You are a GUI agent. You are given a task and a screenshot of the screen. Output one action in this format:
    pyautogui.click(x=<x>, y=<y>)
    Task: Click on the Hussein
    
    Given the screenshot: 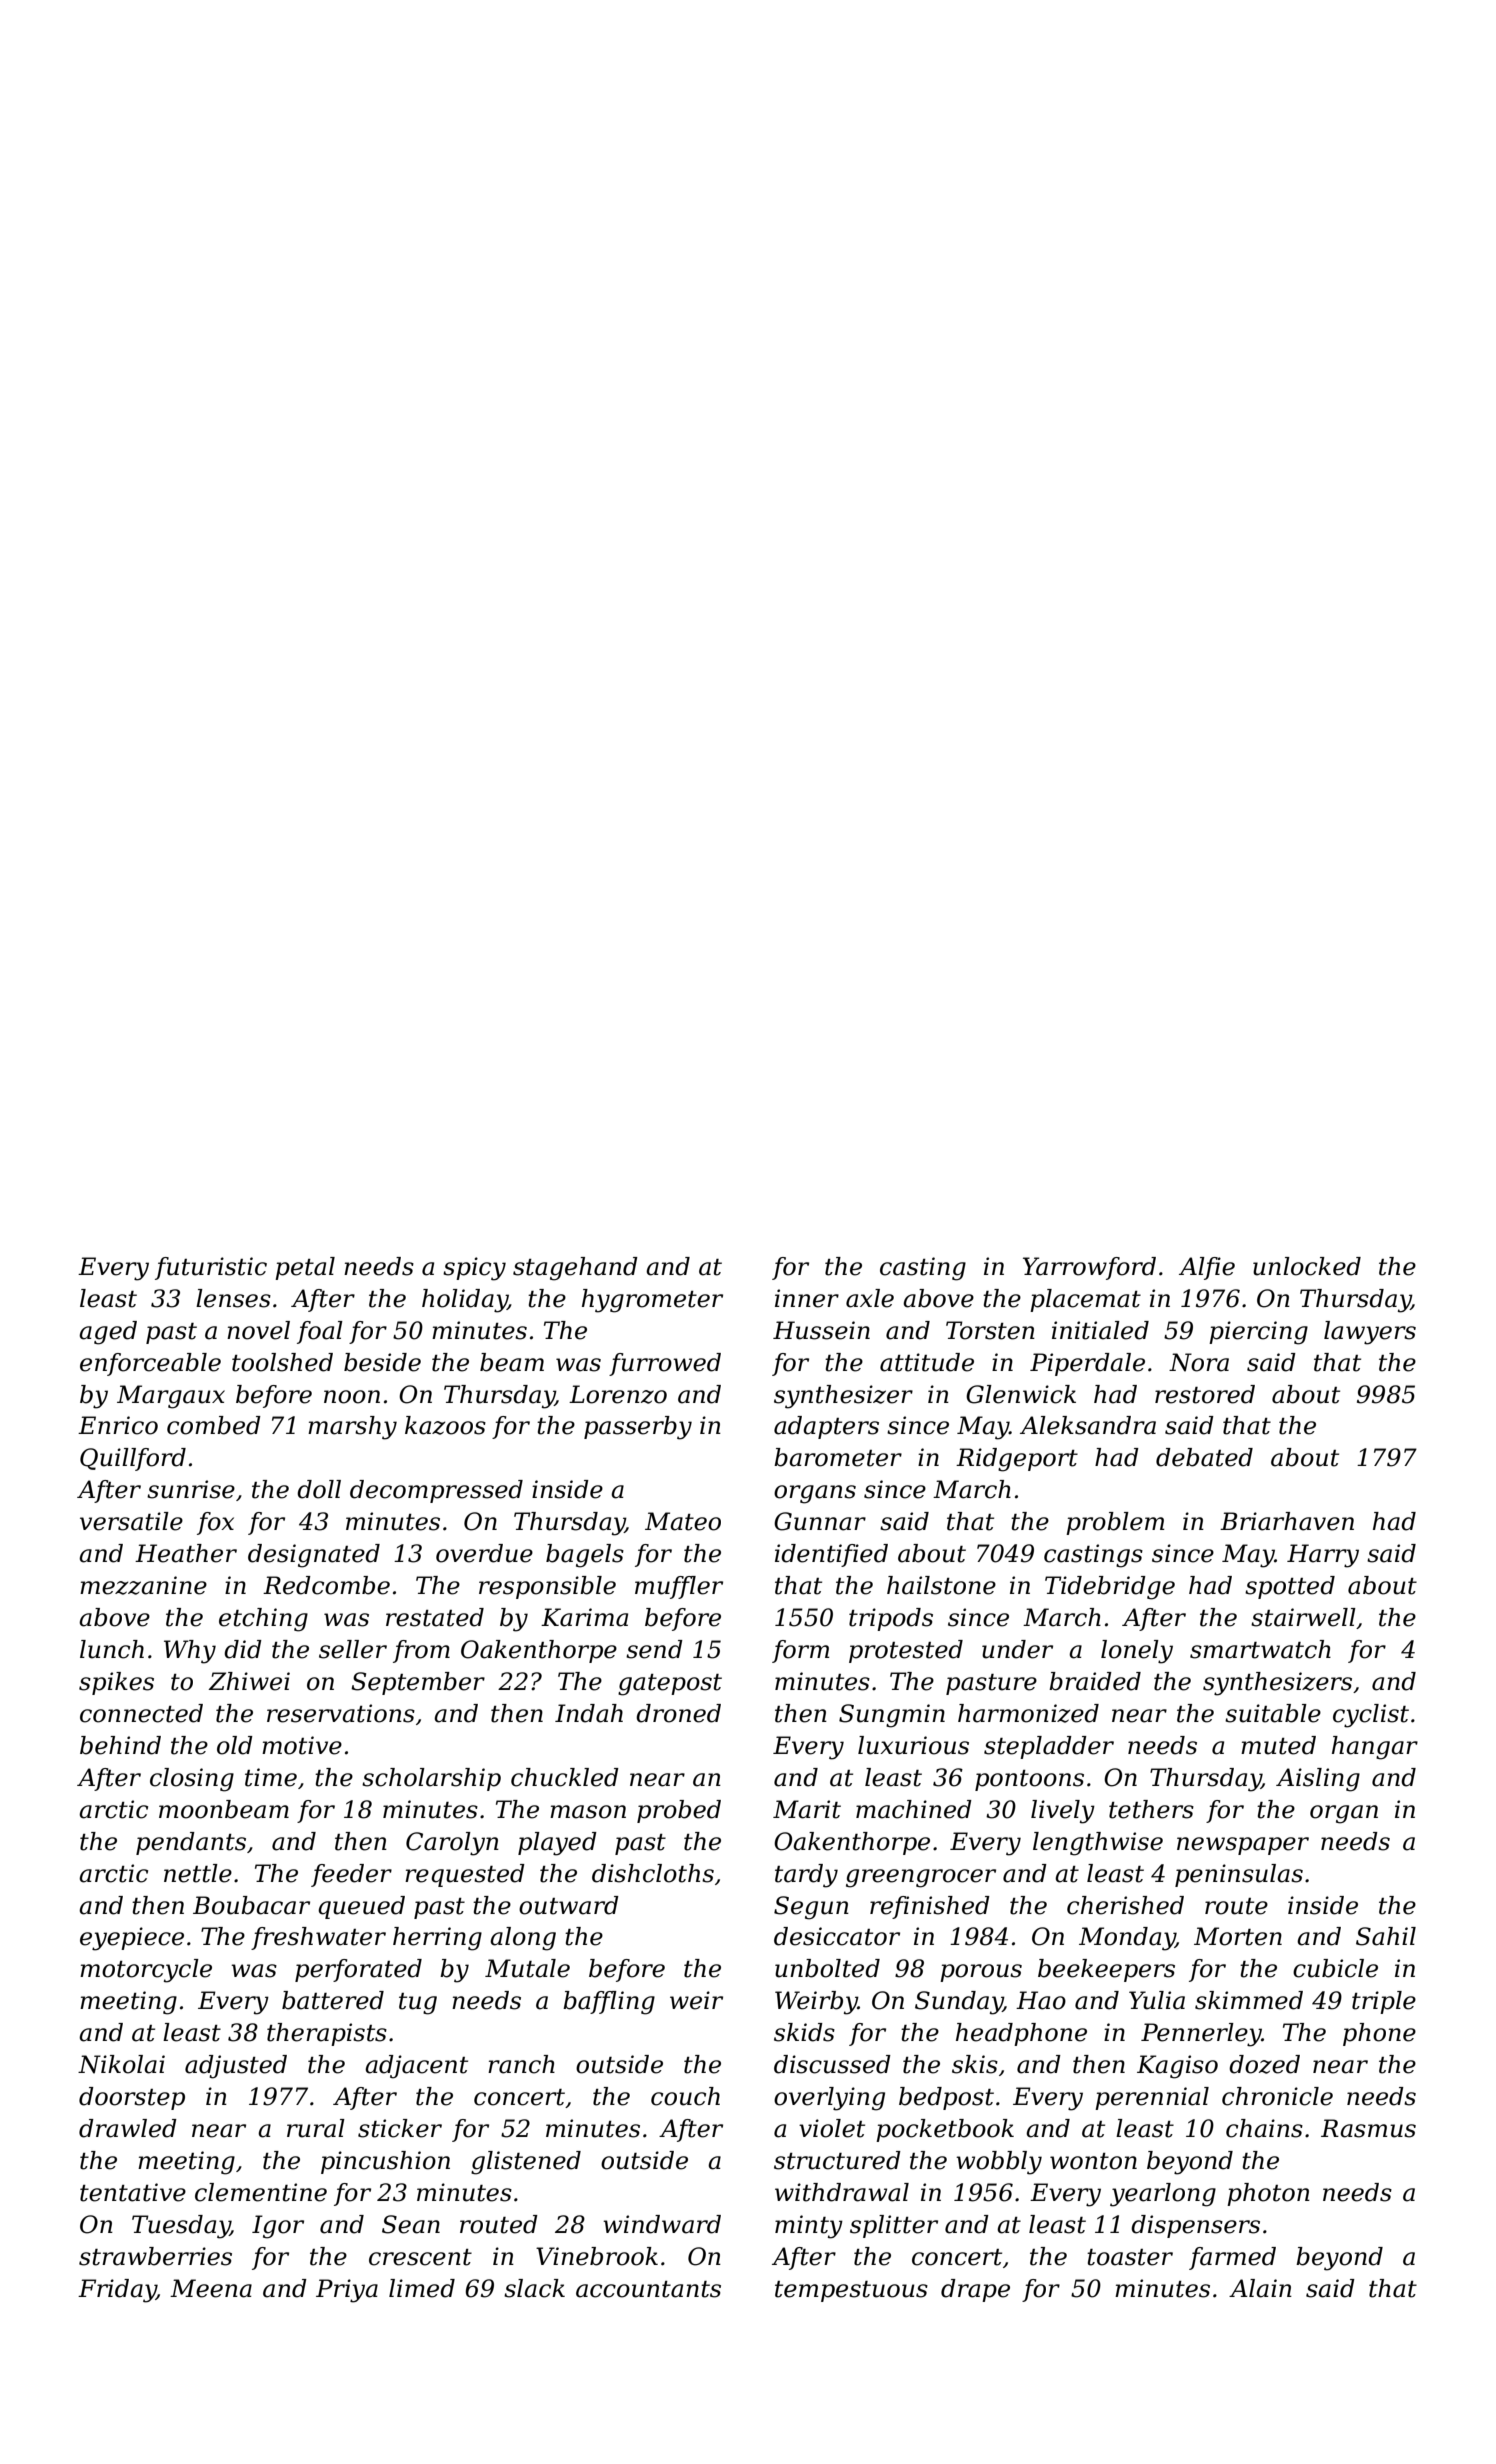 What is the action you would take?
    pyautogui.click(x=821, y=1330)
